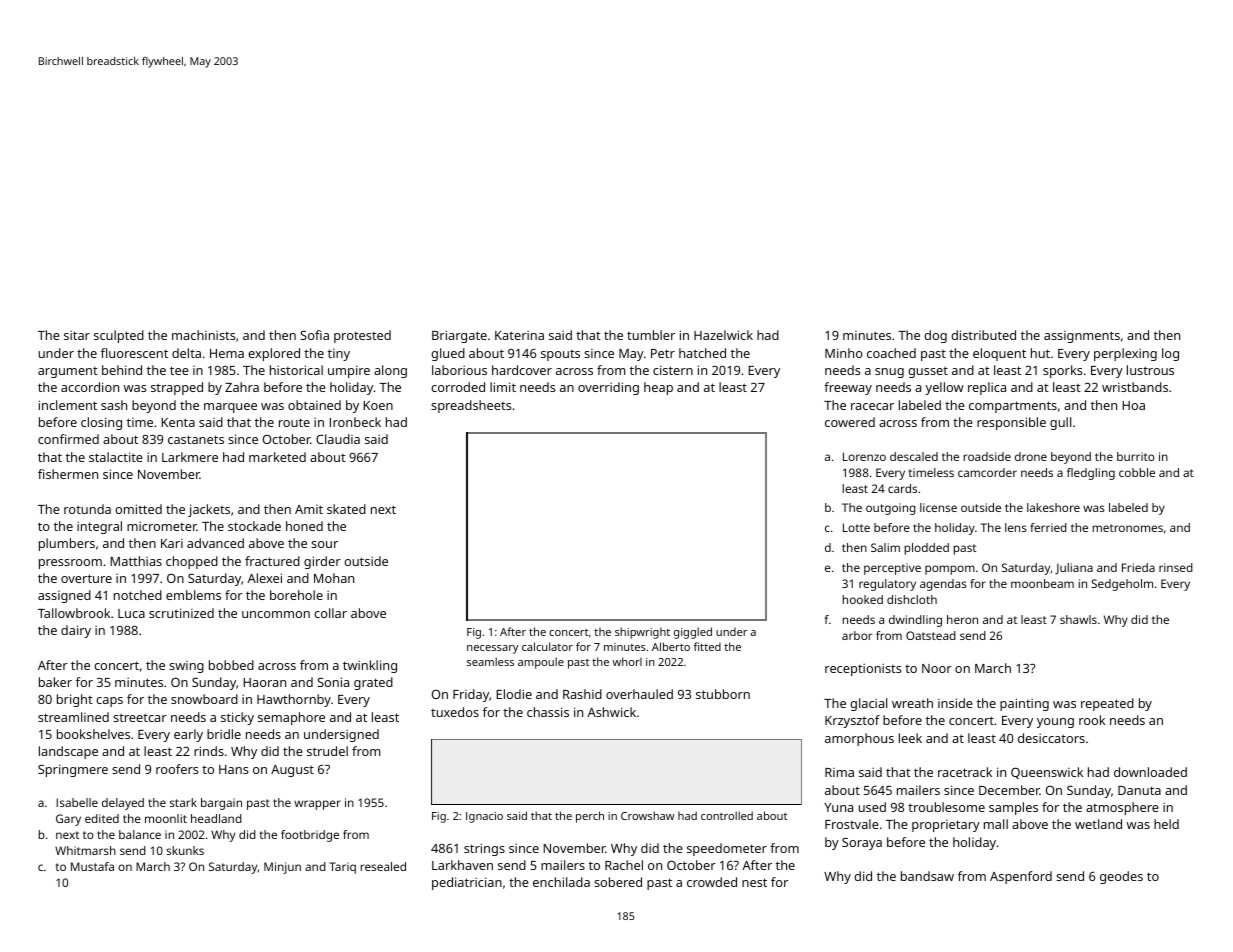 This screenshot has width=1233, height=952. I want to click on girder, so click(322, 562).
